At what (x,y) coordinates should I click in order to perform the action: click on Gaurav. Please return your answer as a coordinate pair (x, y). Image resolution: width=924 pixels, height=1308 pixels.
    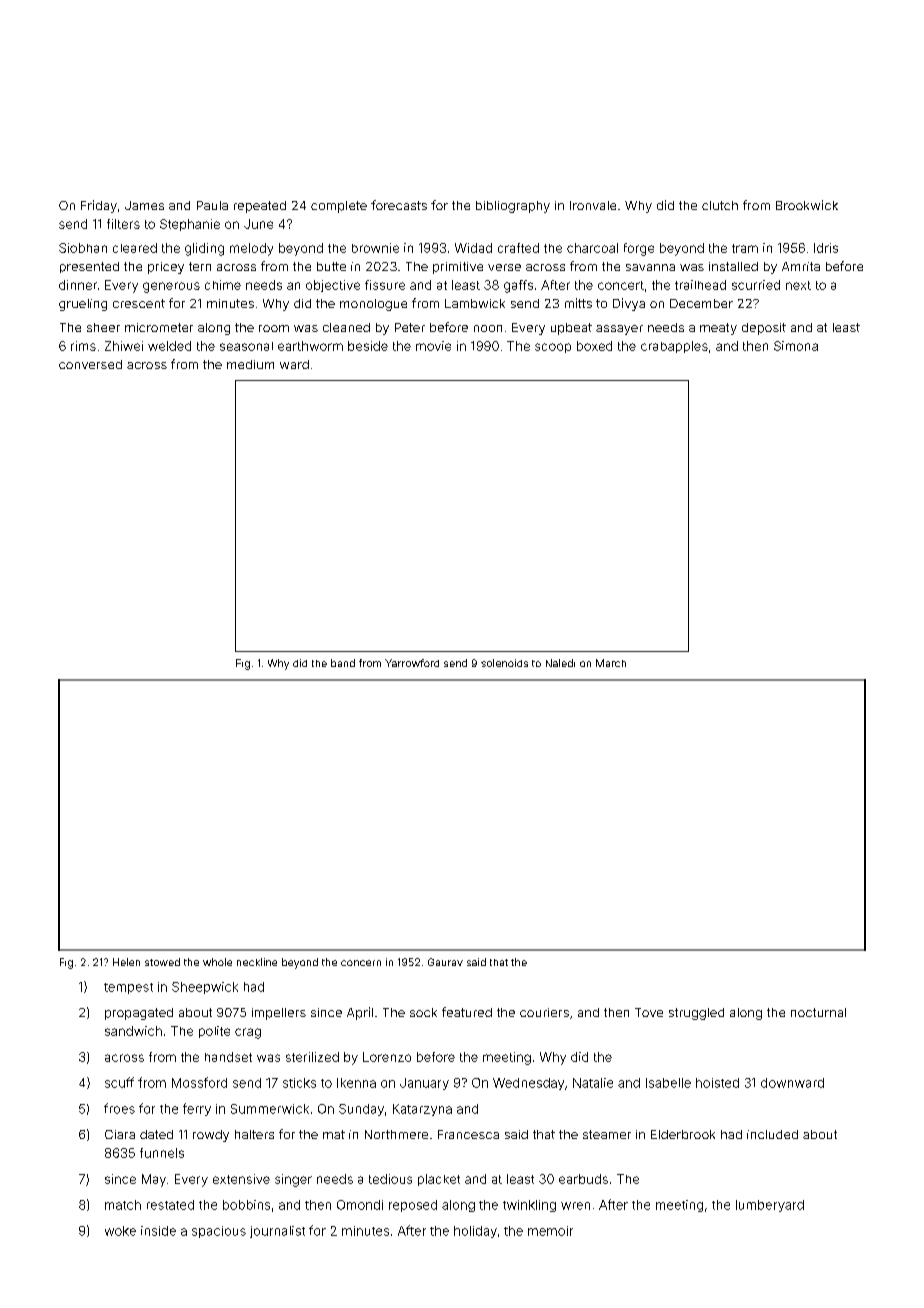
    Looking at the image, I should click on (445, 962).
